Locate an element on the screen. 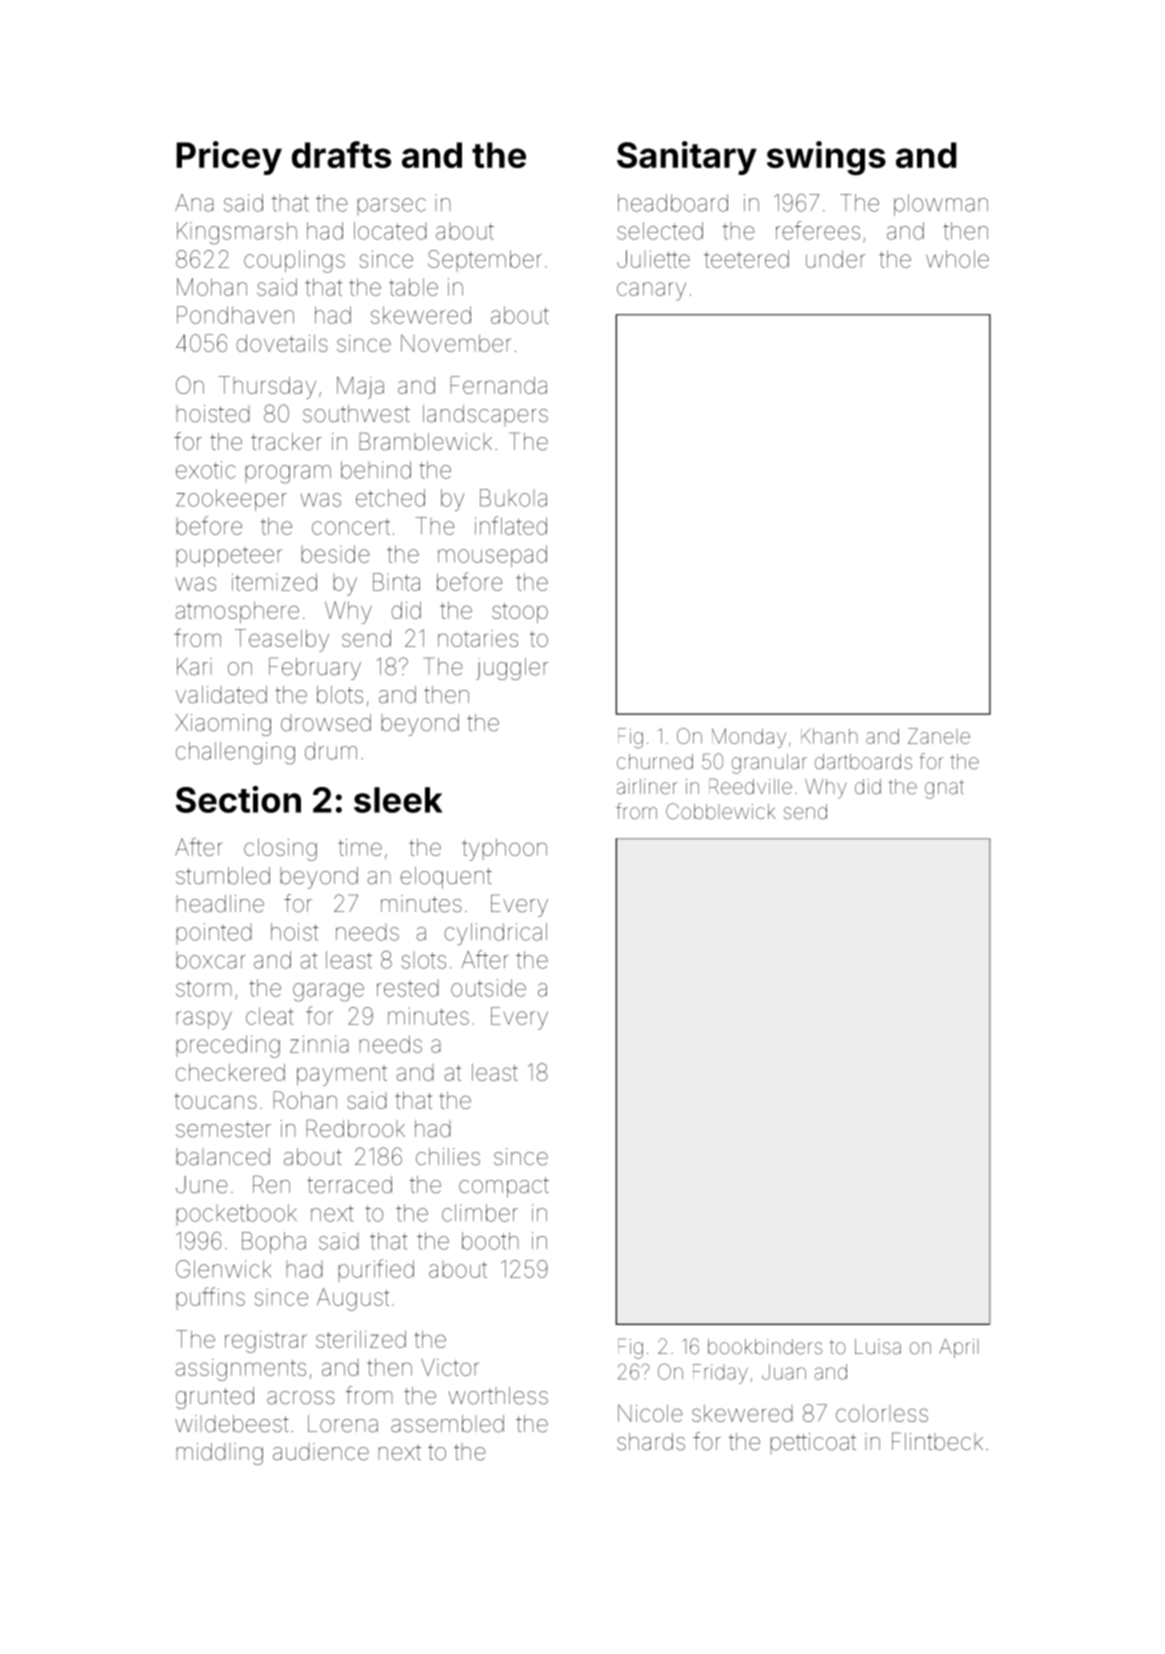 This screenshot has height=1654, width=1165. selected is located at coordinates (660, 231).
